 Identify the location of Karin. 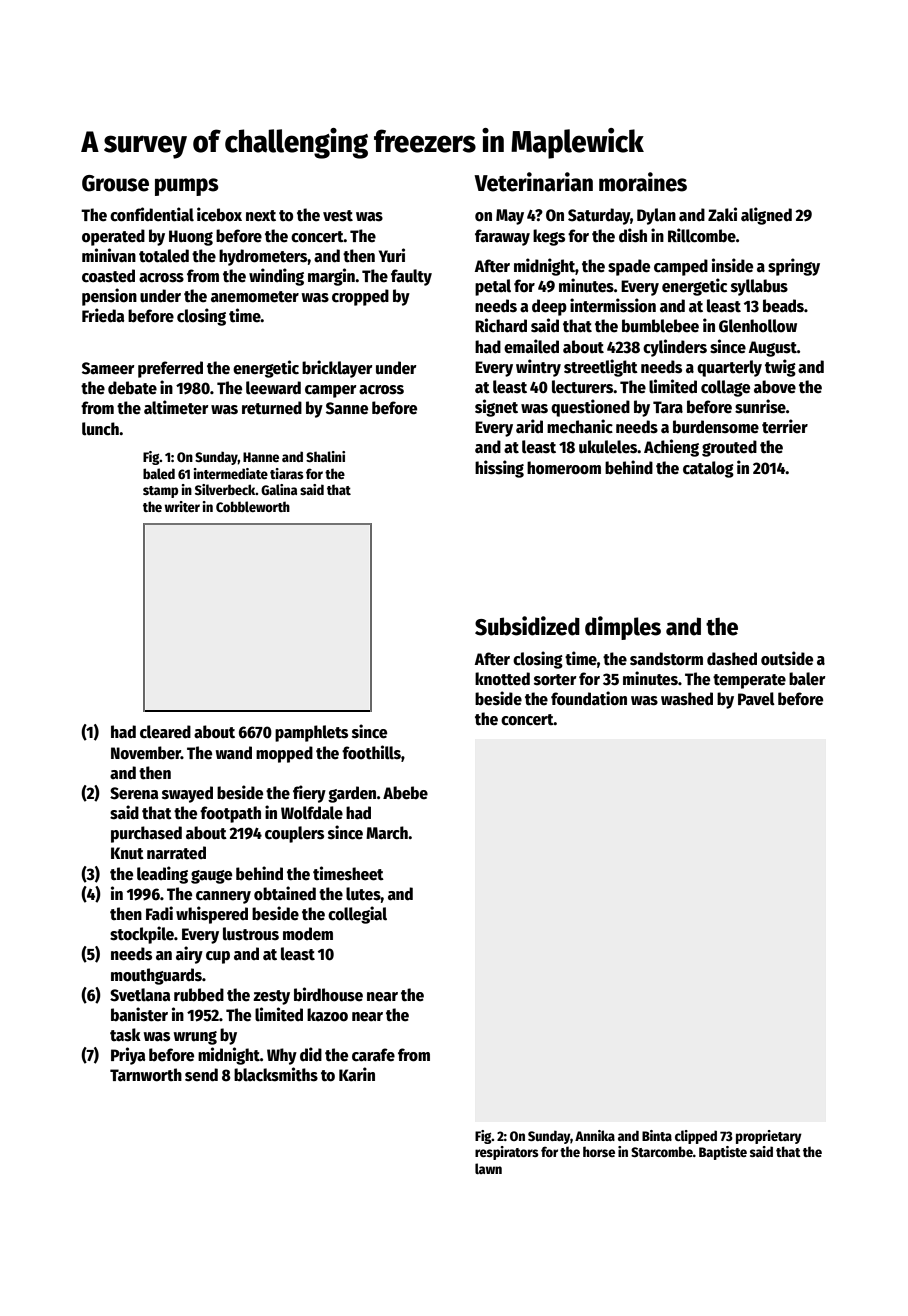
(357, 1074).
